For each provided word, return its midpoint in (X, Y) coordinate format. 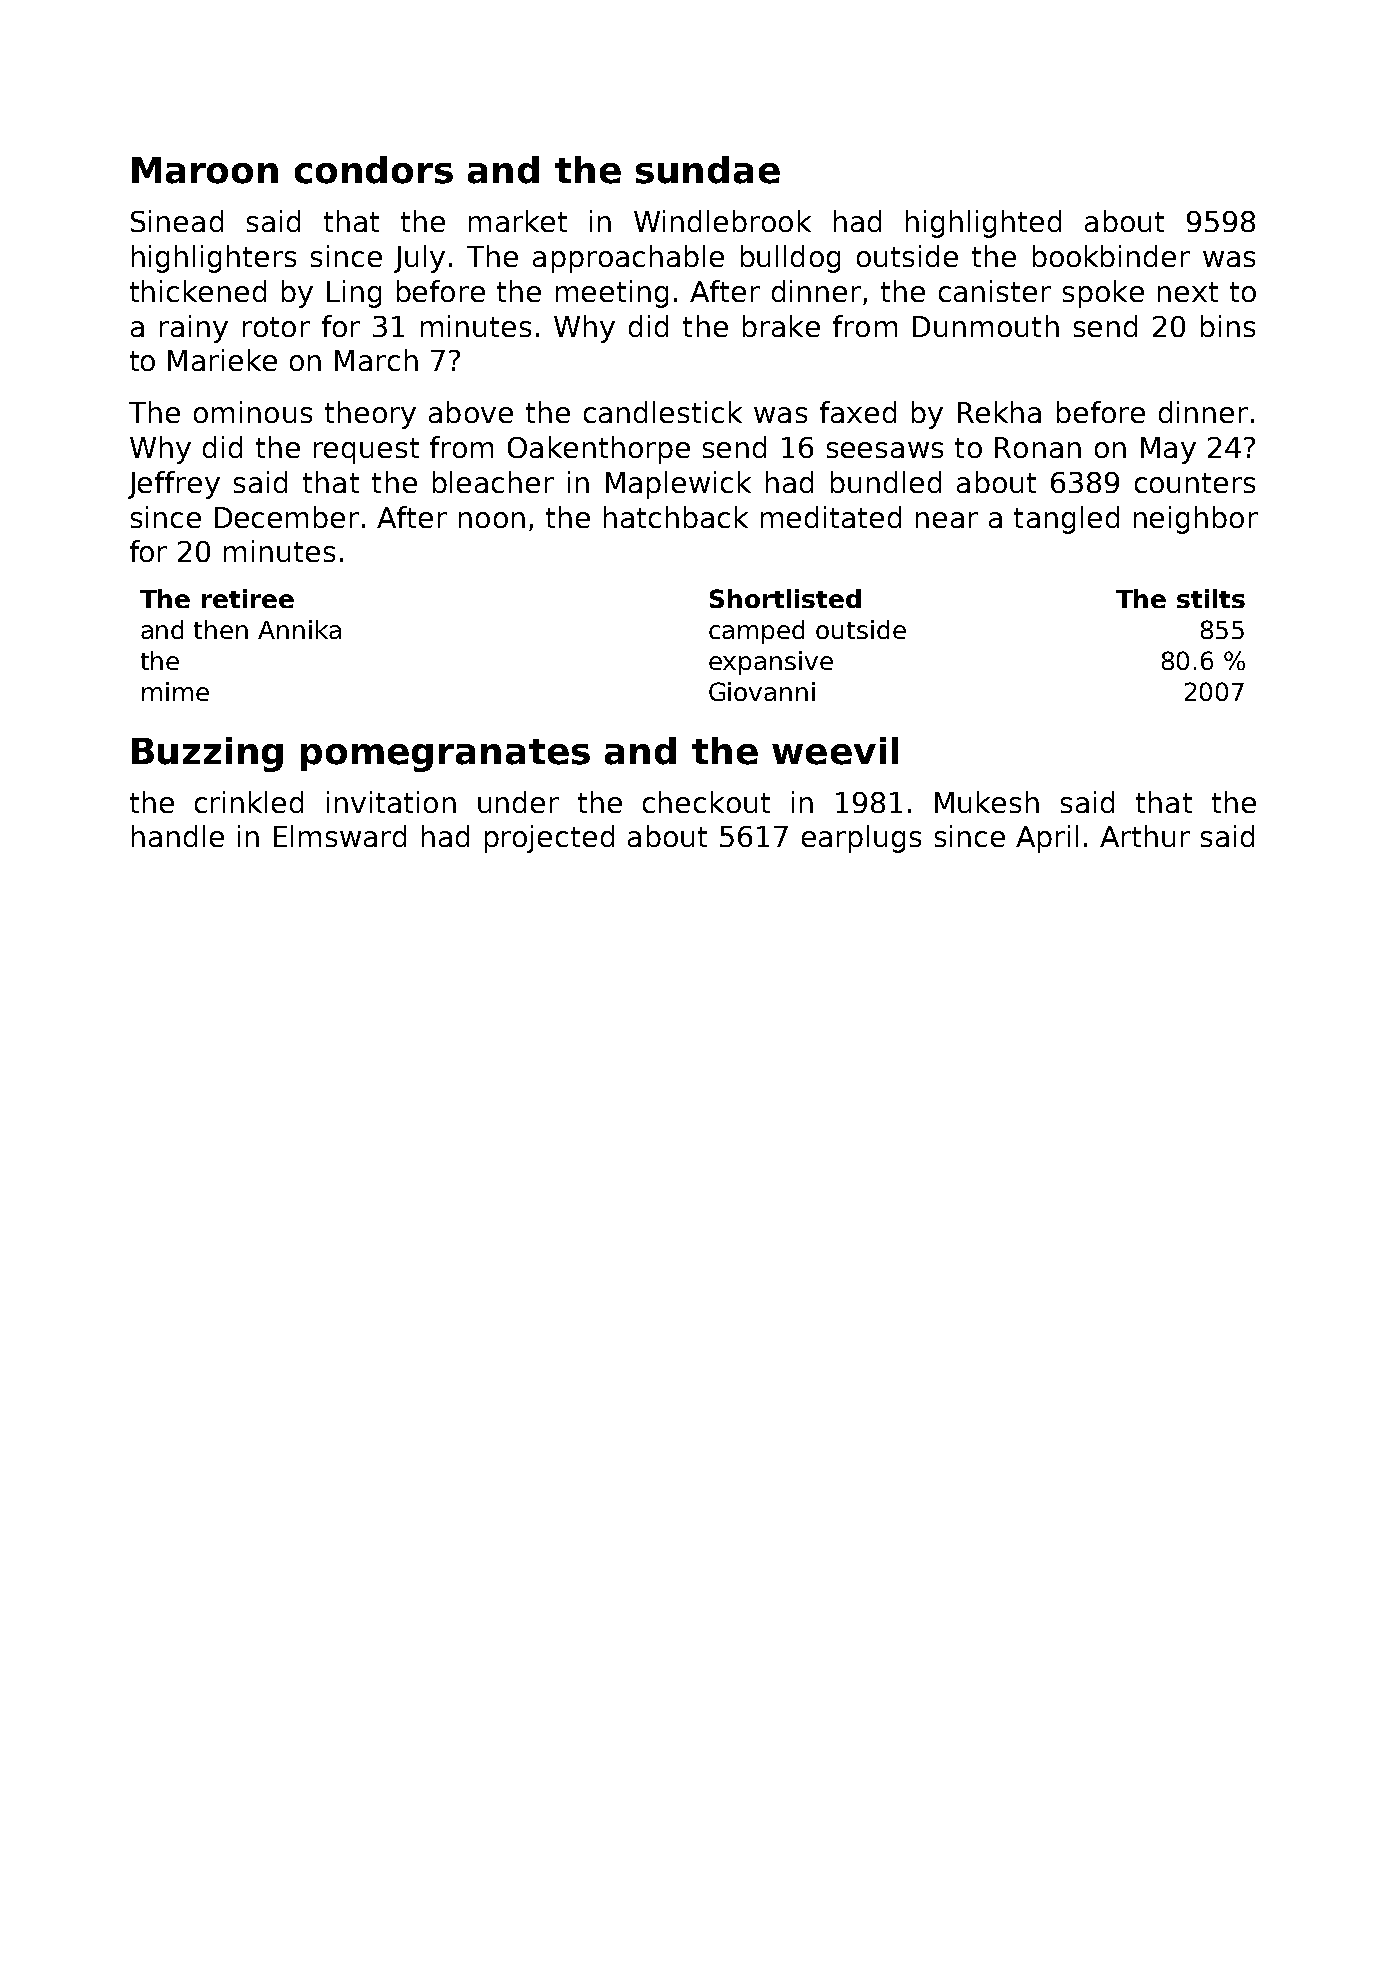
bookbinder (1111, 256)
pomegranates (445, 755)
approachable (628, 259)
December (287, 517)
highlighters (214, 259)
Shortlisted (785, 598)
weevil (835, 751)
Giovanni (762, 691)
